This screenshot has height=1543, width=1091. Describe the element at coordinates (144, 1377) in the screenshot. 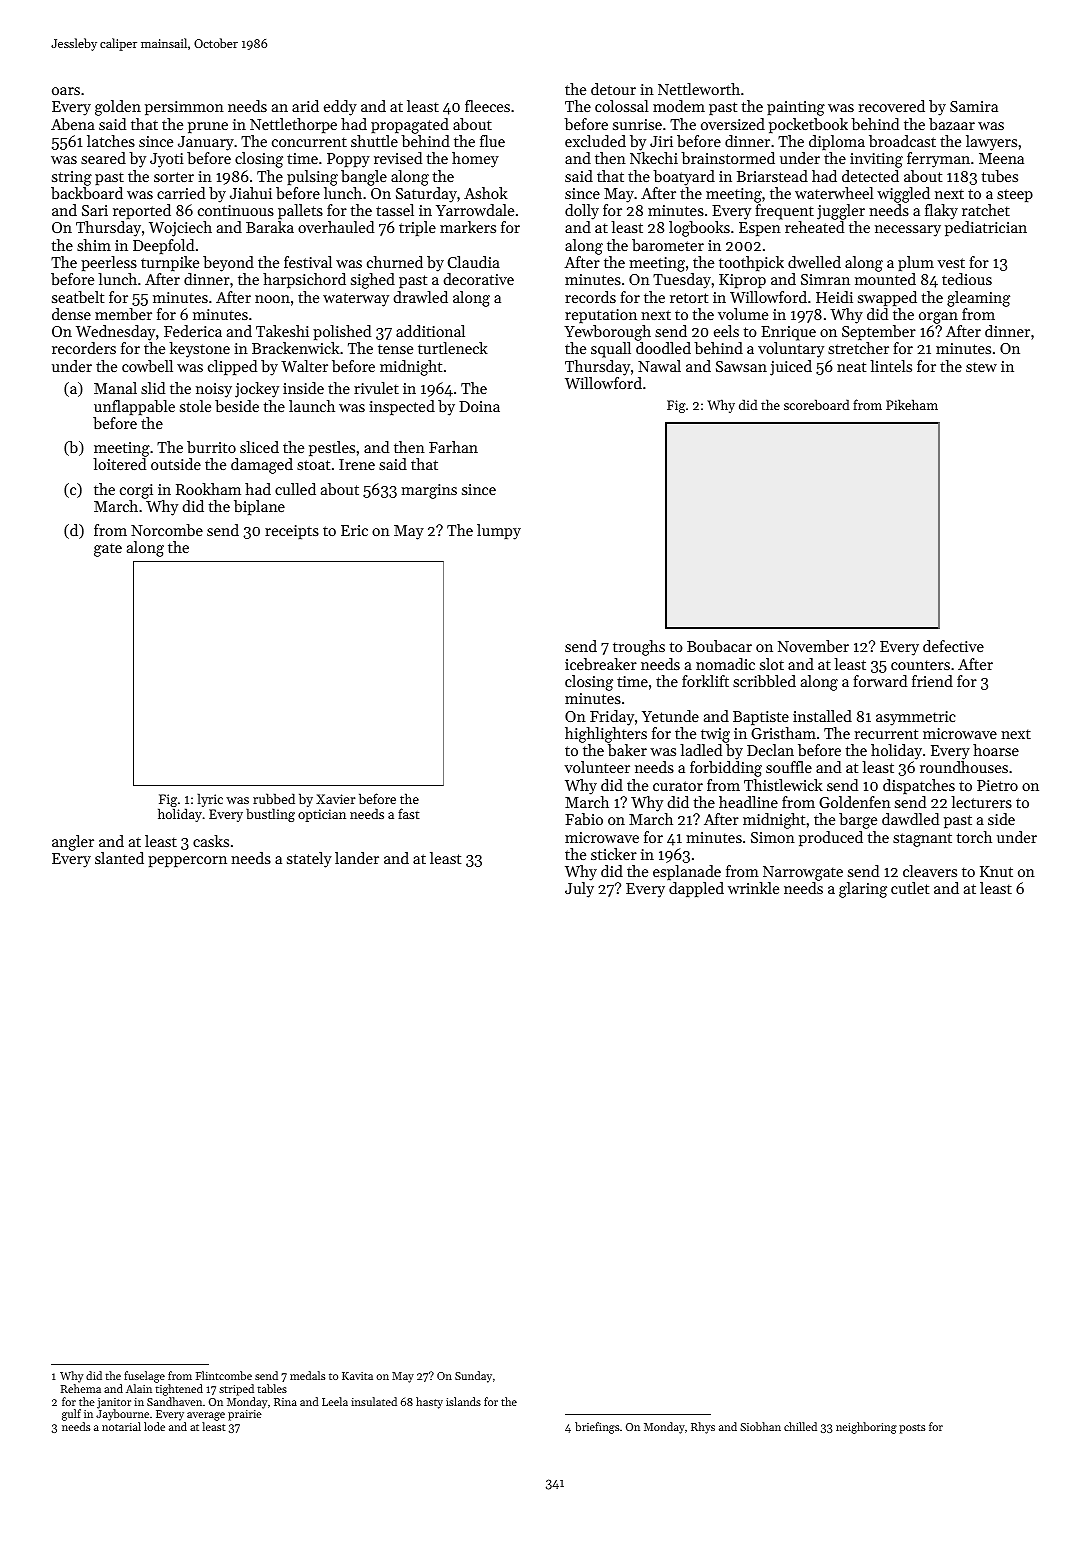

I see `fuselage` at that location.
